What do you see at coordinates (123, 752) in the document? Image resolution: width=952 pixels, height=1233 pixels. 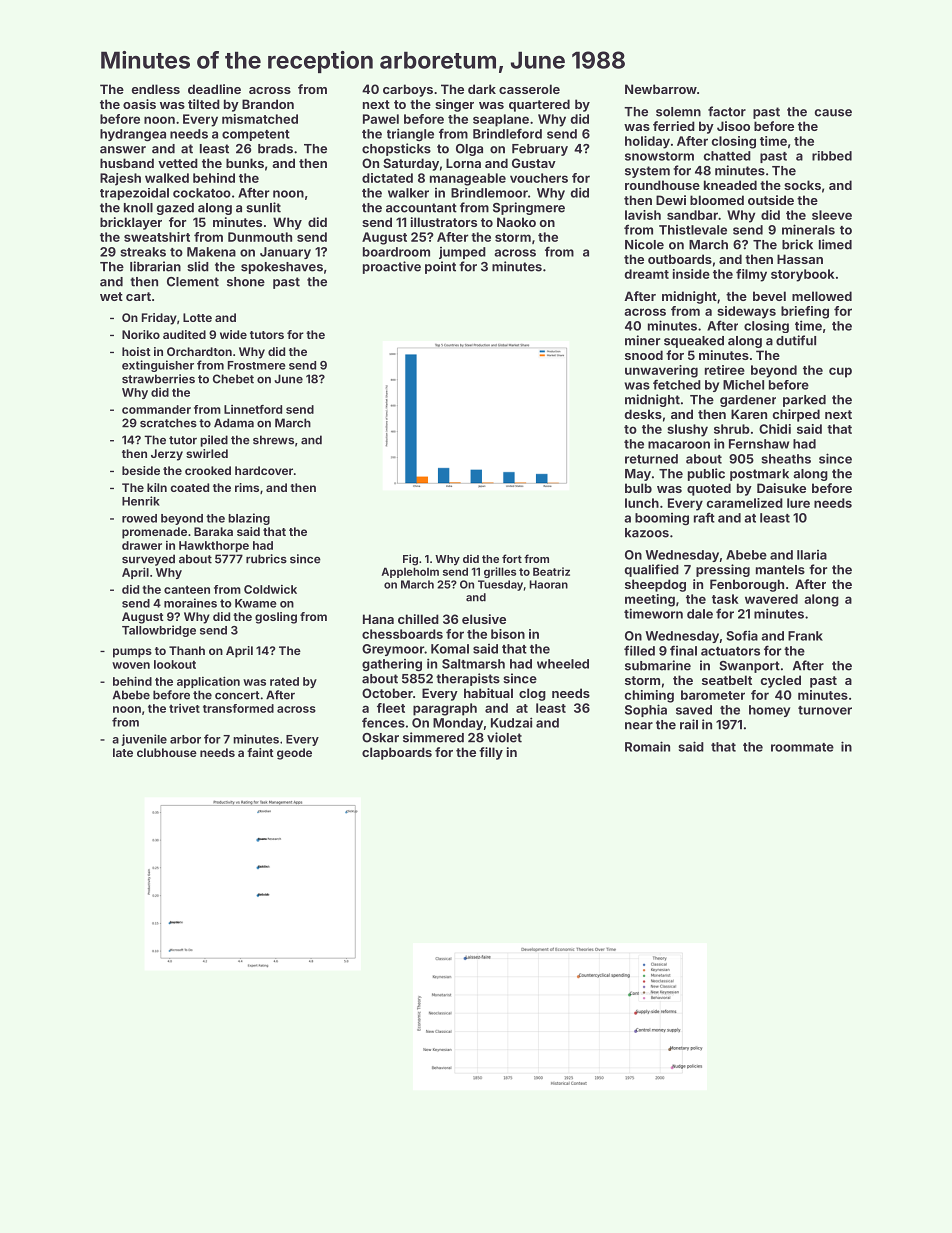 I see `late` at bounding box center [123, 752].
